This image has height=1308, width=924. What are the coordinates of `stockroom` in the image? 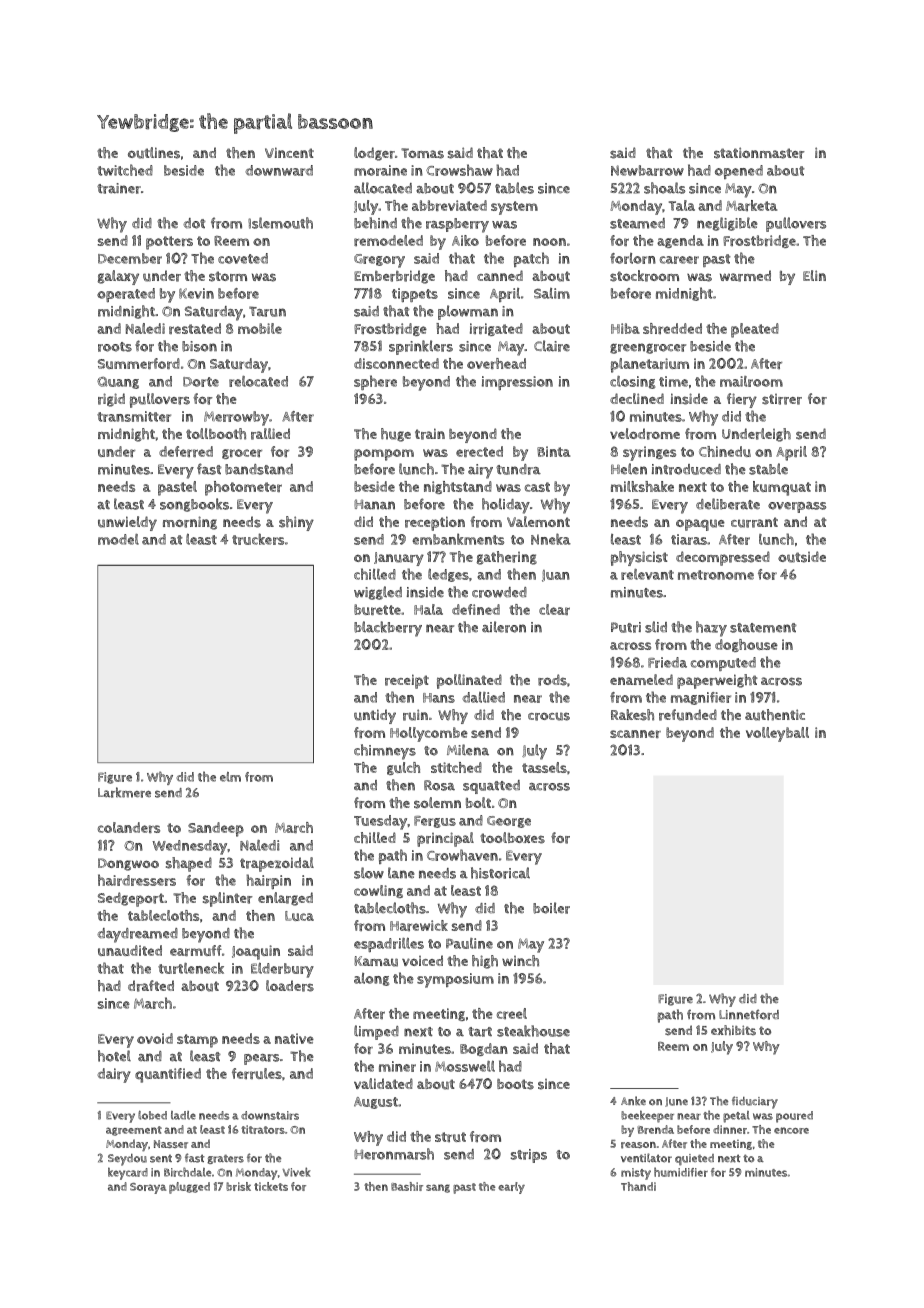 It's located at (644, 276).
